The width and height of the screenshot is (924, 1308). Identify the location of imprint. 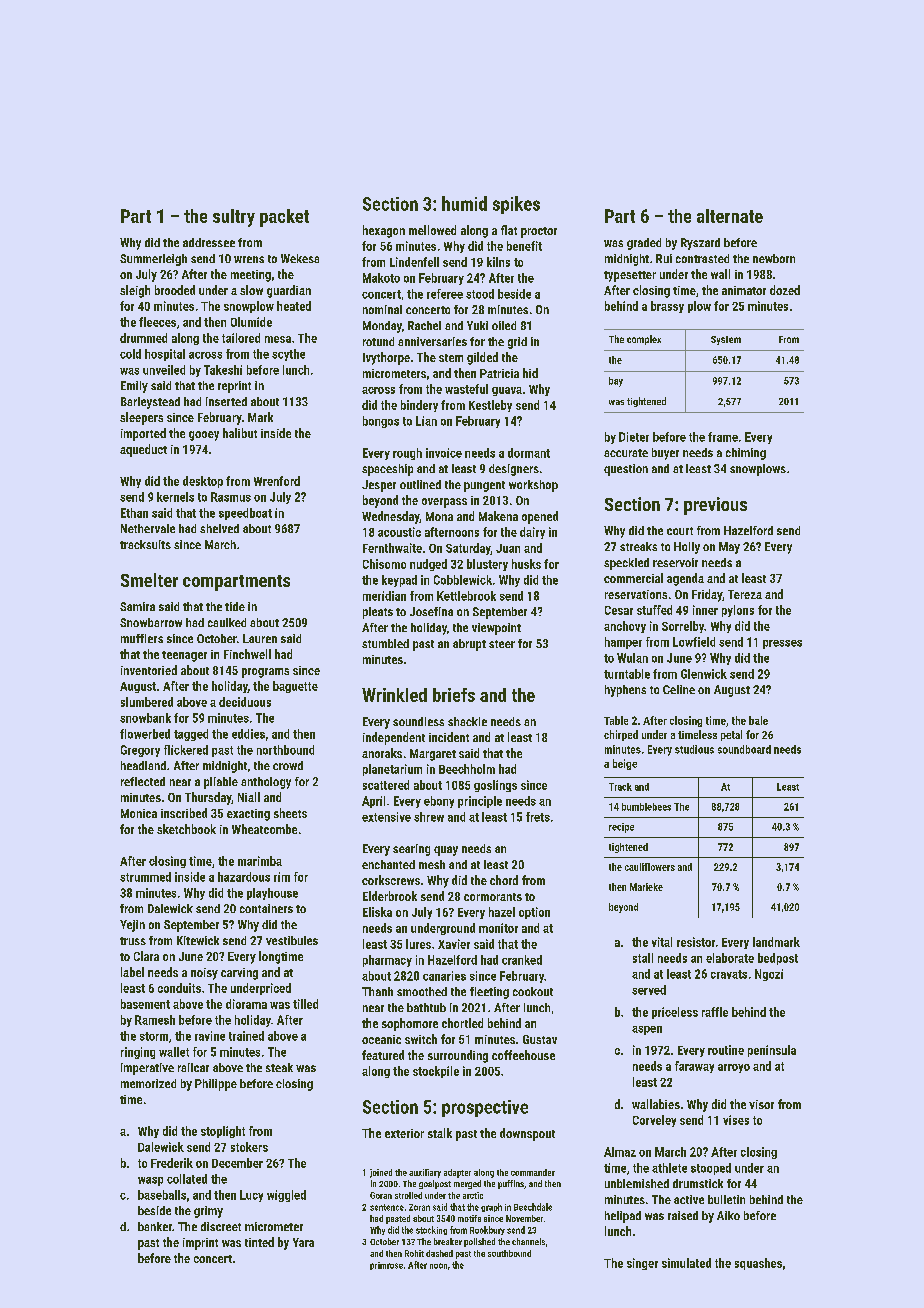
(200, 1244).
